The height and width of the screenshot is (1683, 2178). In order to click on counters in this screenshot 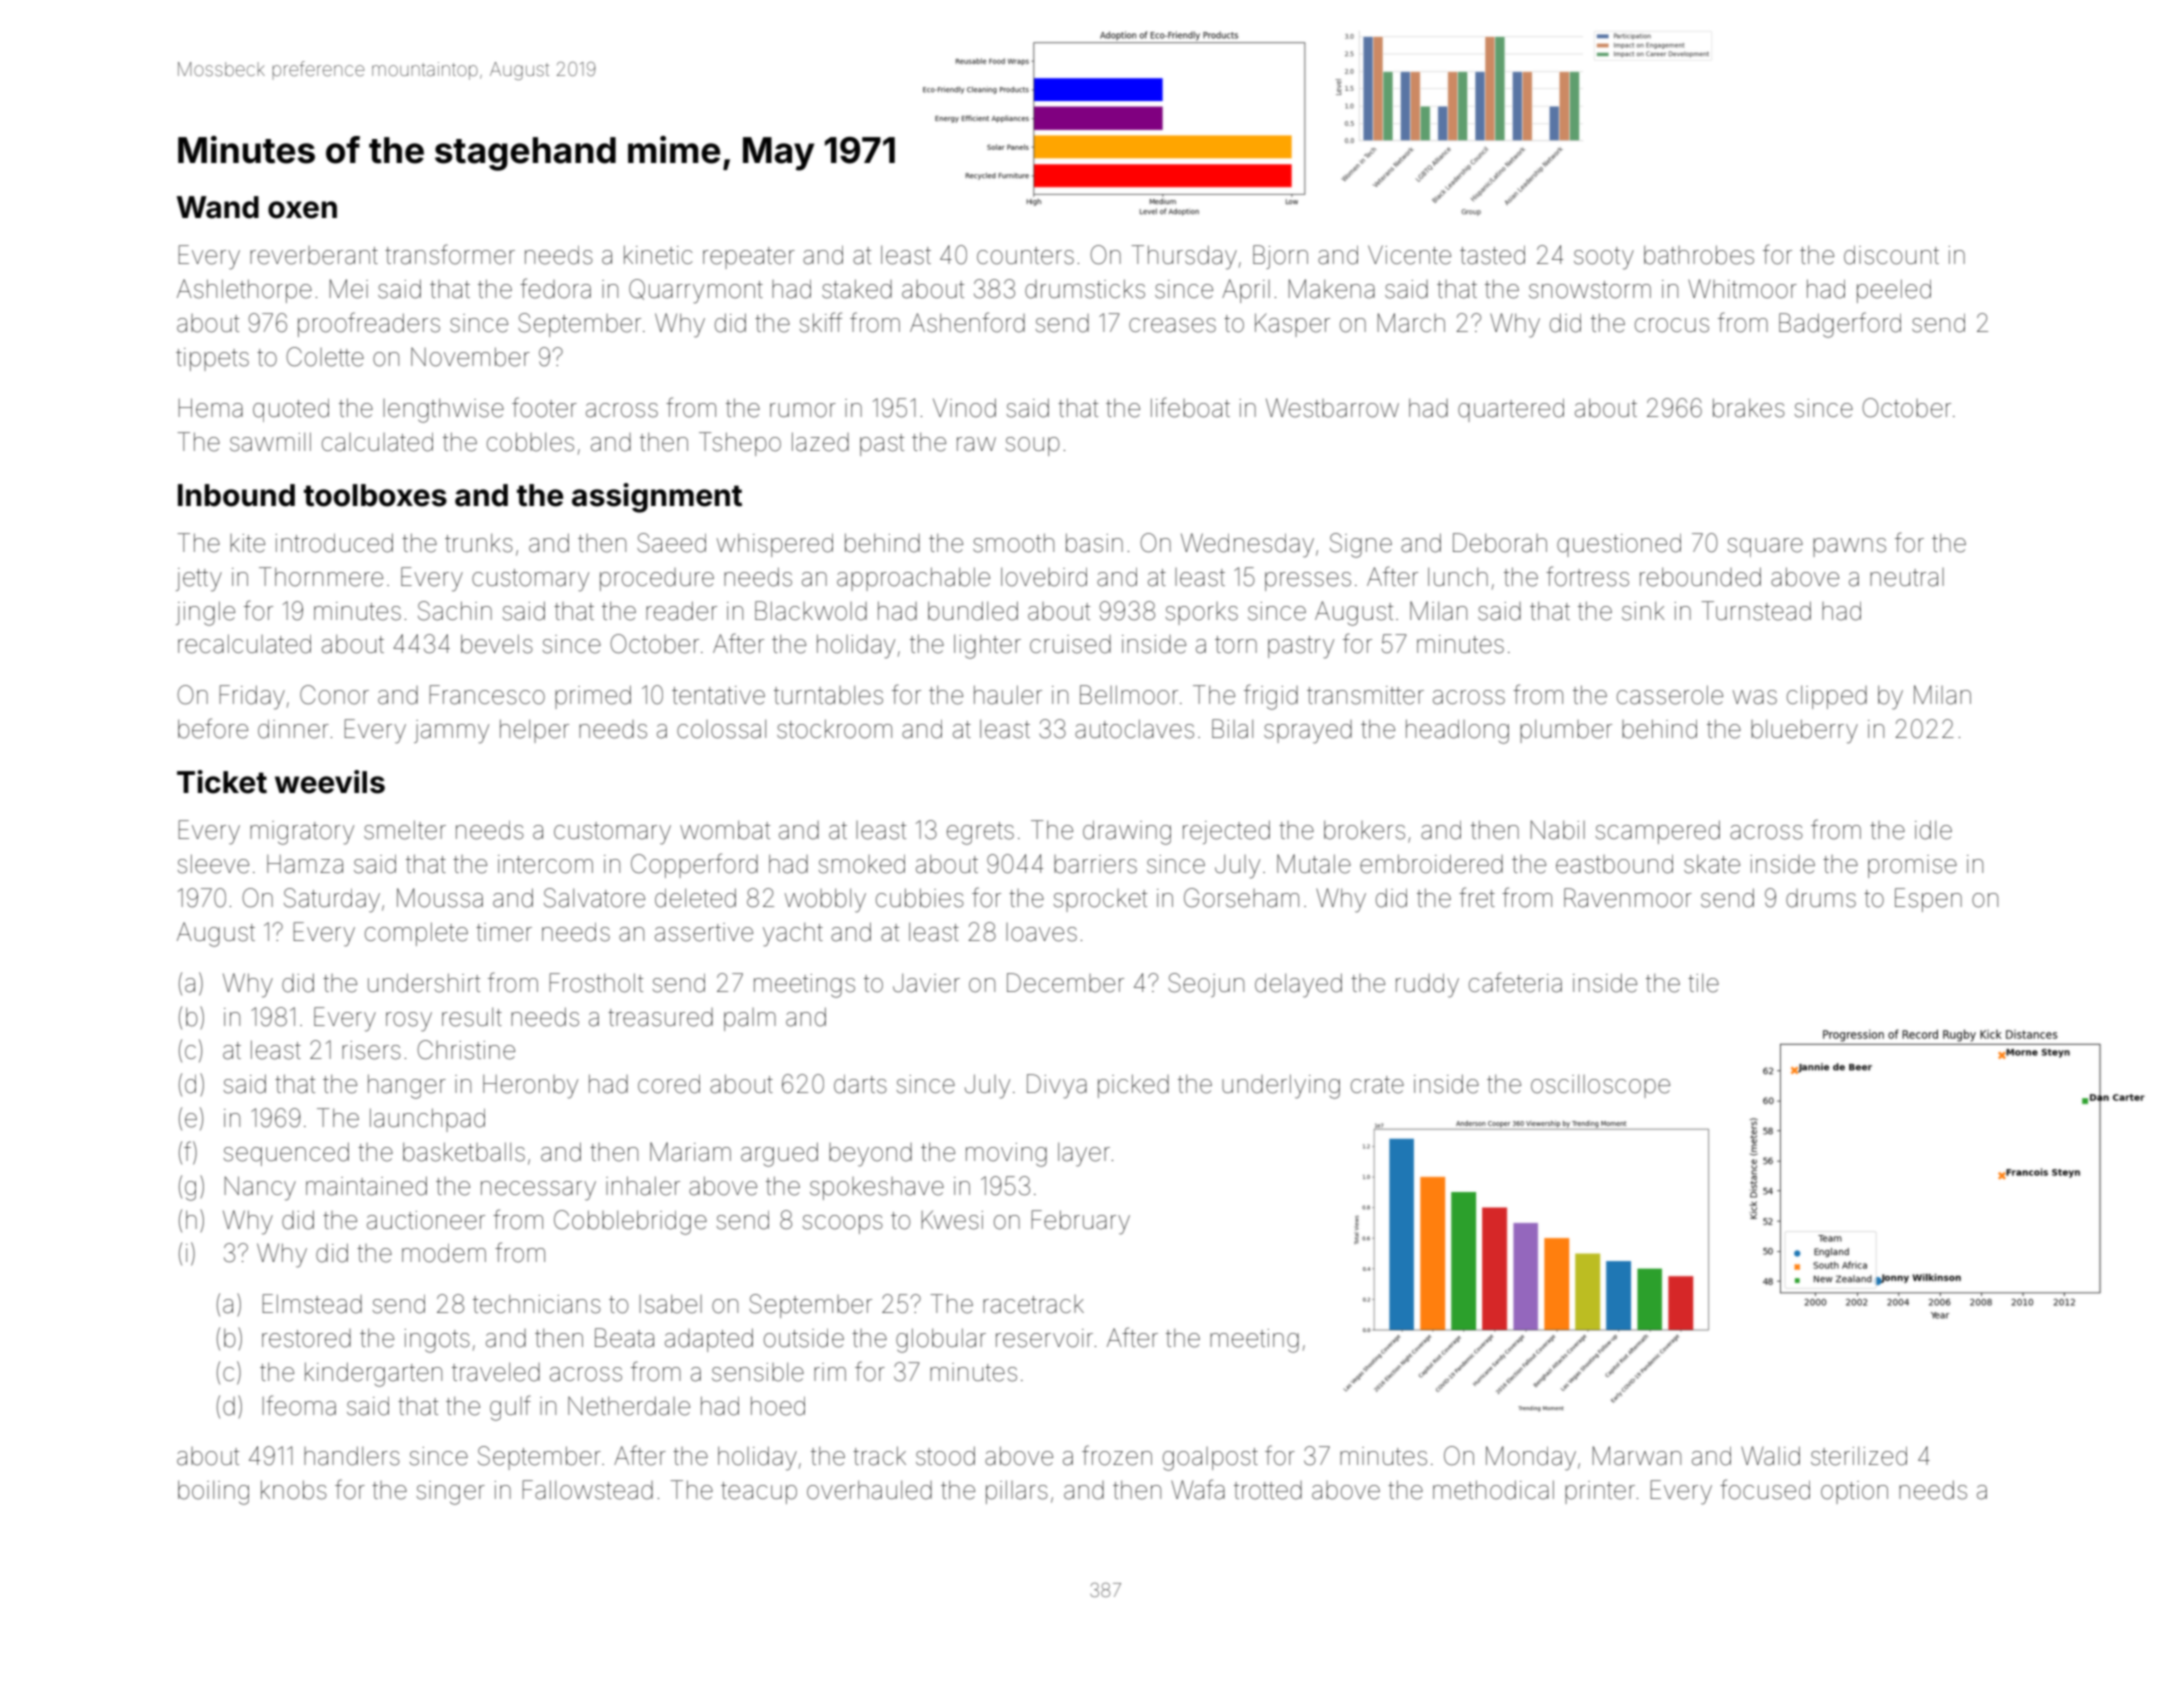, I will do `click(1025, 256)`.
